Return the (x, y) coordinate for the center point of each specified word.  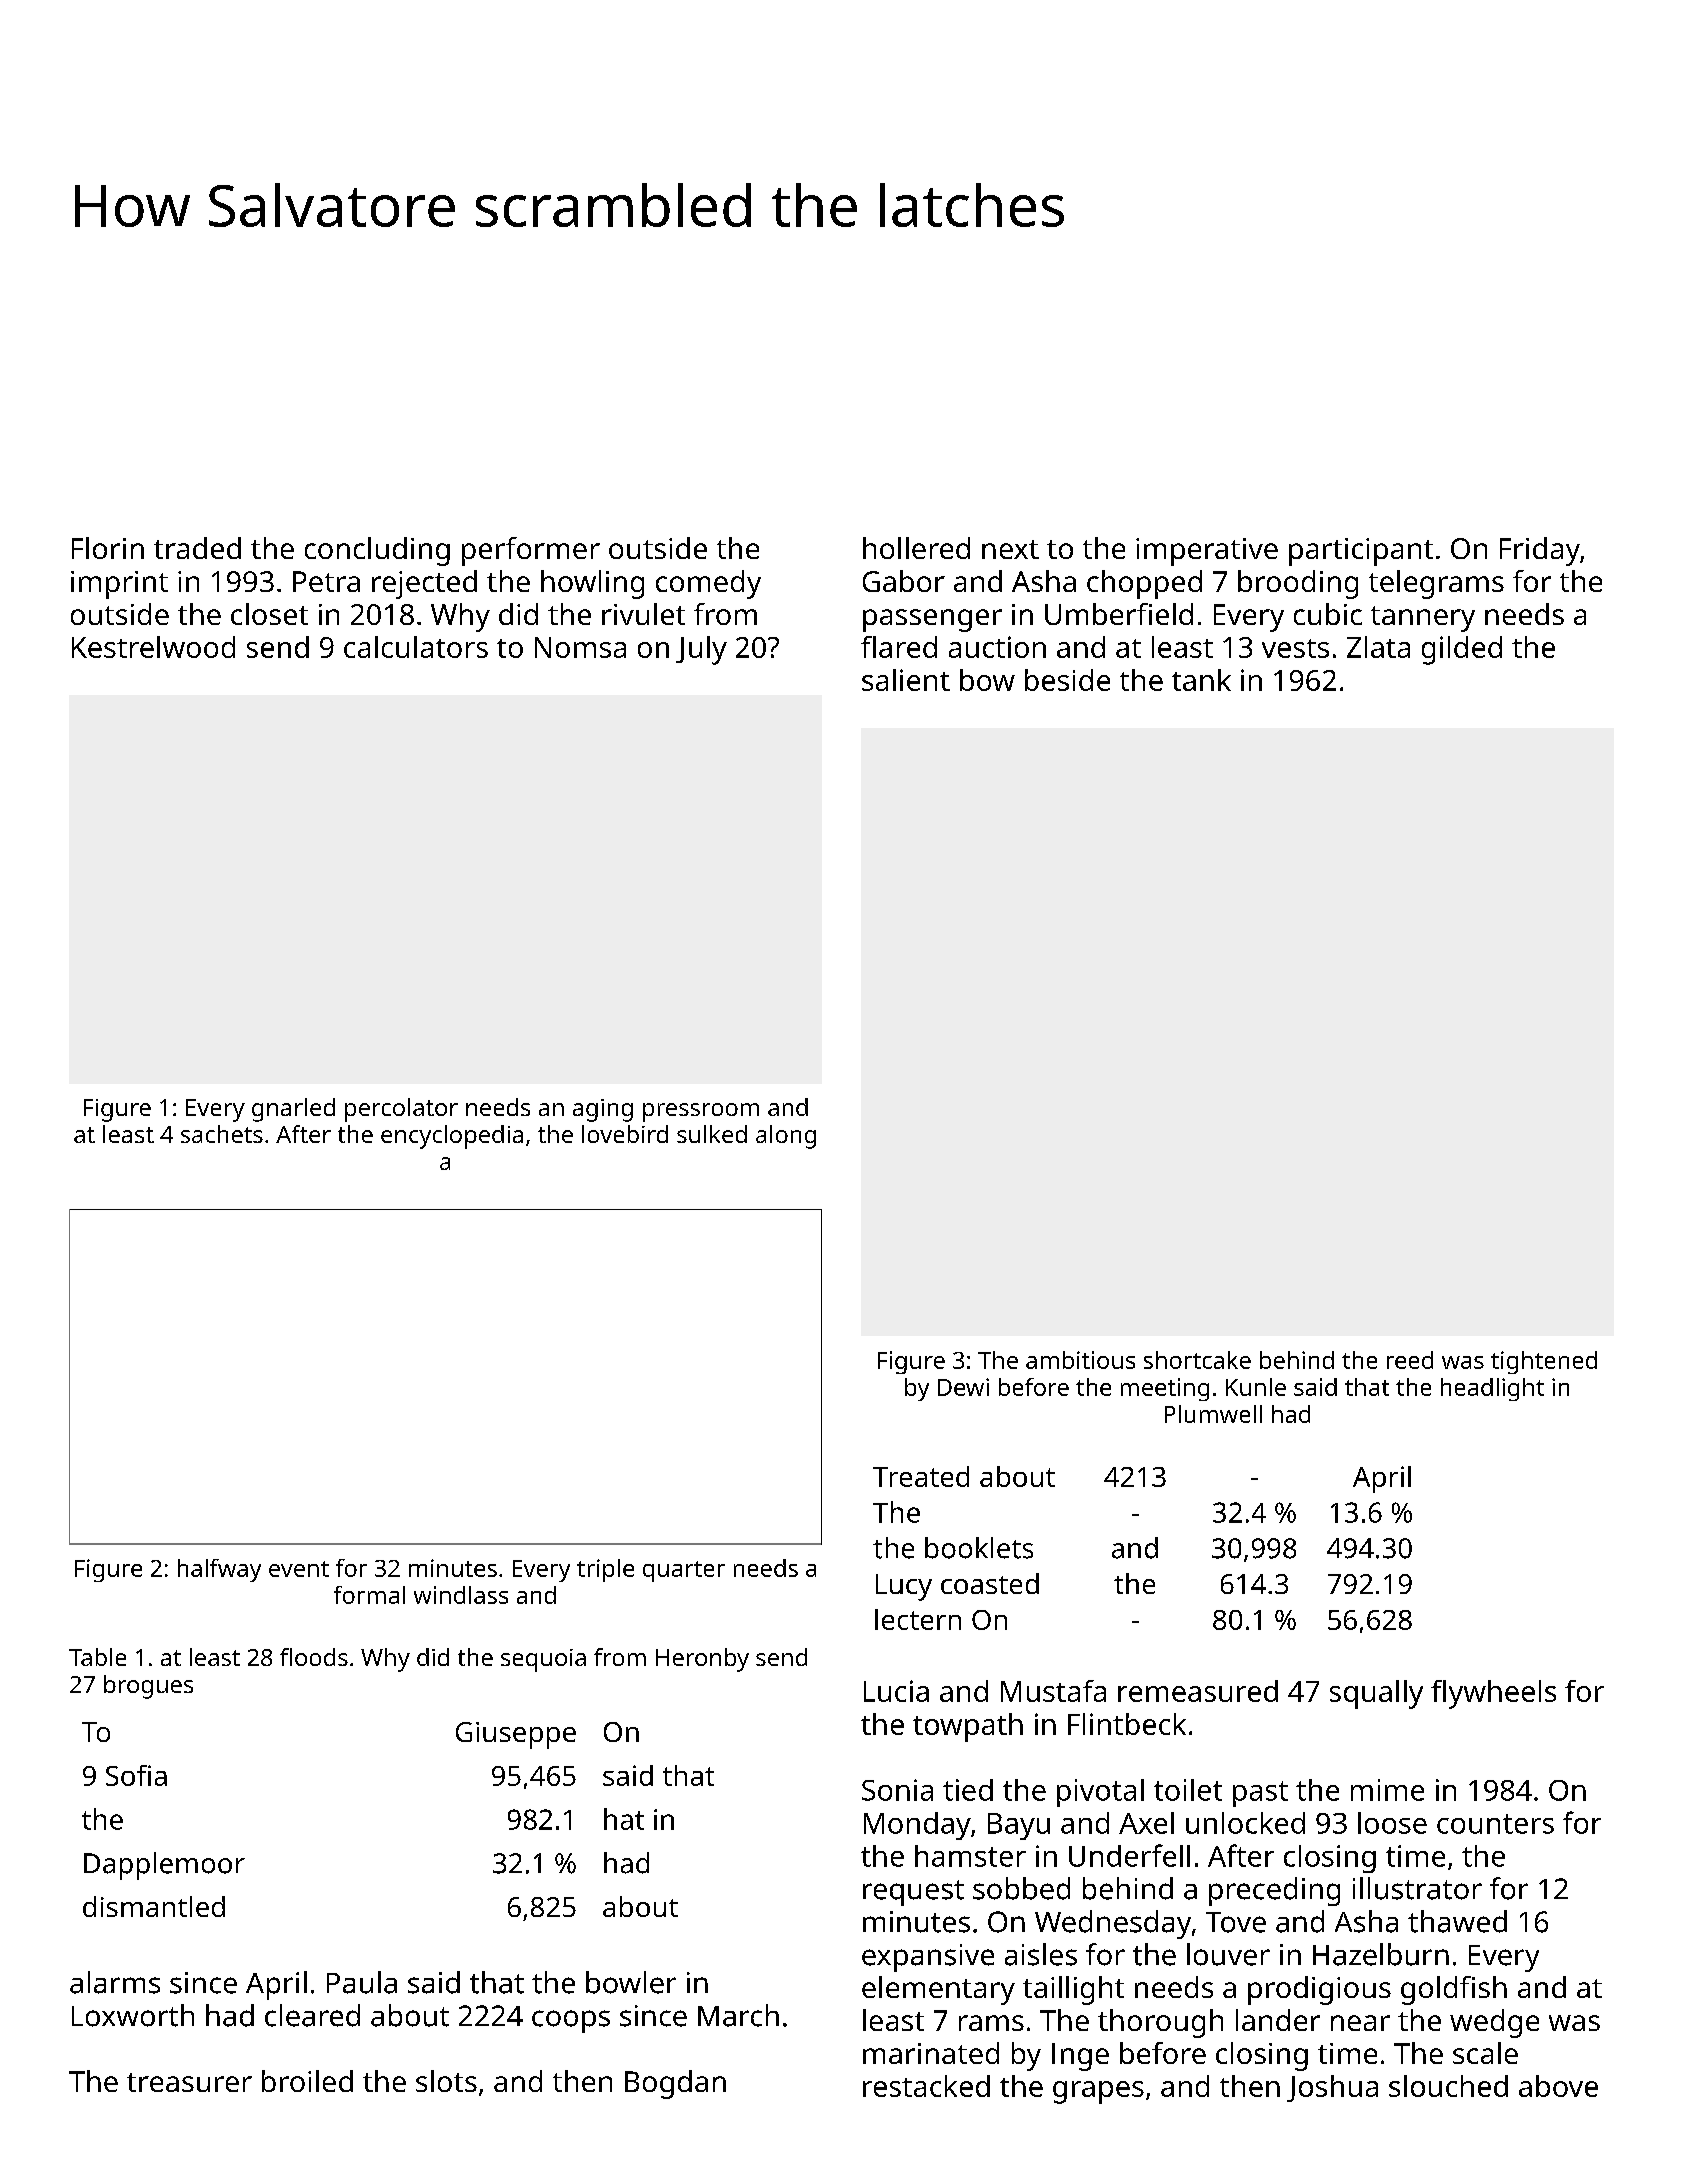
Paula (362, 1982)
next (1010, 549)
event (299, 1569)
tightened (1544, 1362)
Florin (108, 548)
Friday (1540, 551)
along (786, 1137)
